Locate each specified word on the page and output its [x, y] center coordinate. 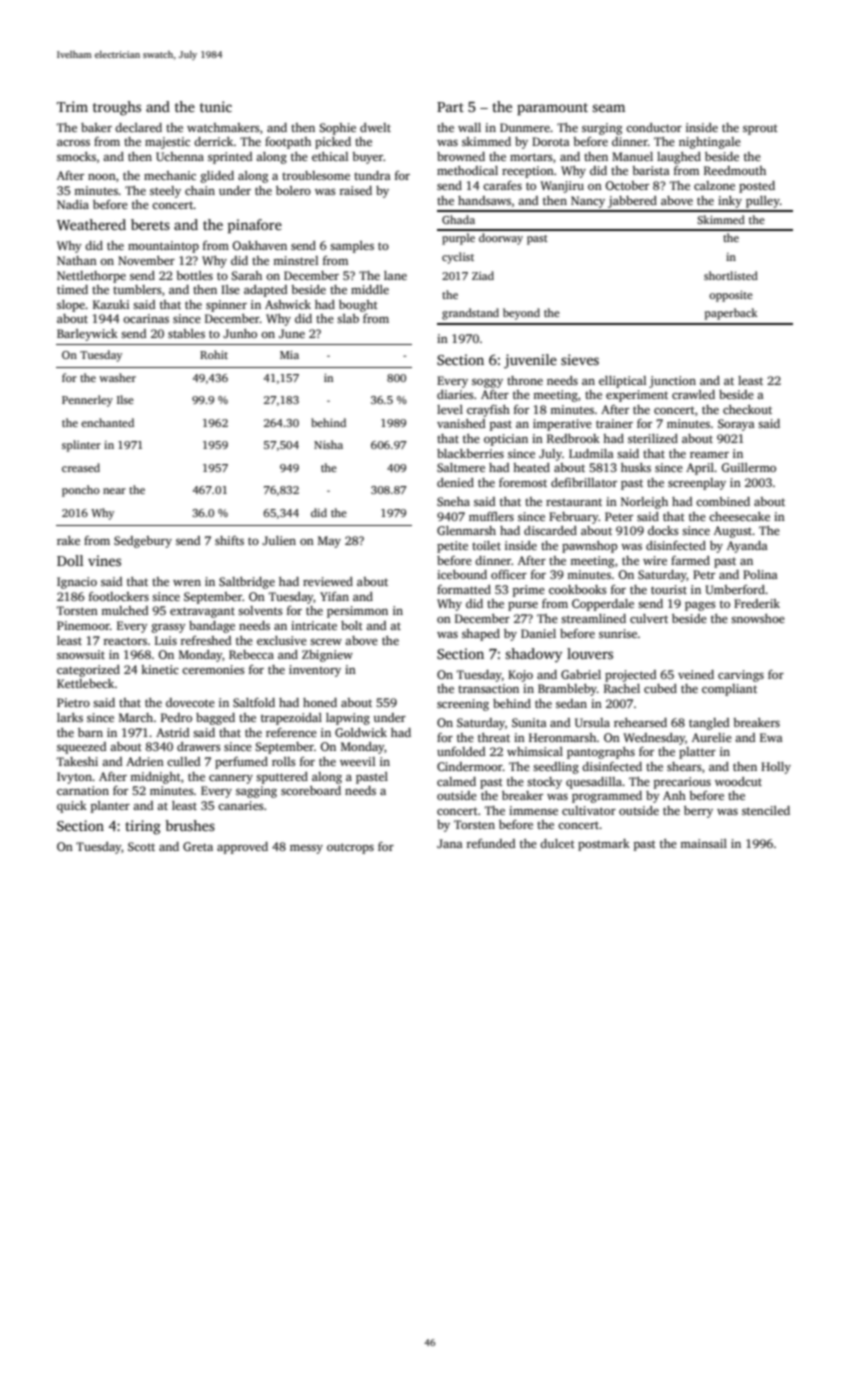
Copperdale [603, 605]
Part [450, 107]
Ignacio [77, 583]
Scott [141, 846]
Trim [72, 106]
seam [608, 108]
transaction [488, 688]
